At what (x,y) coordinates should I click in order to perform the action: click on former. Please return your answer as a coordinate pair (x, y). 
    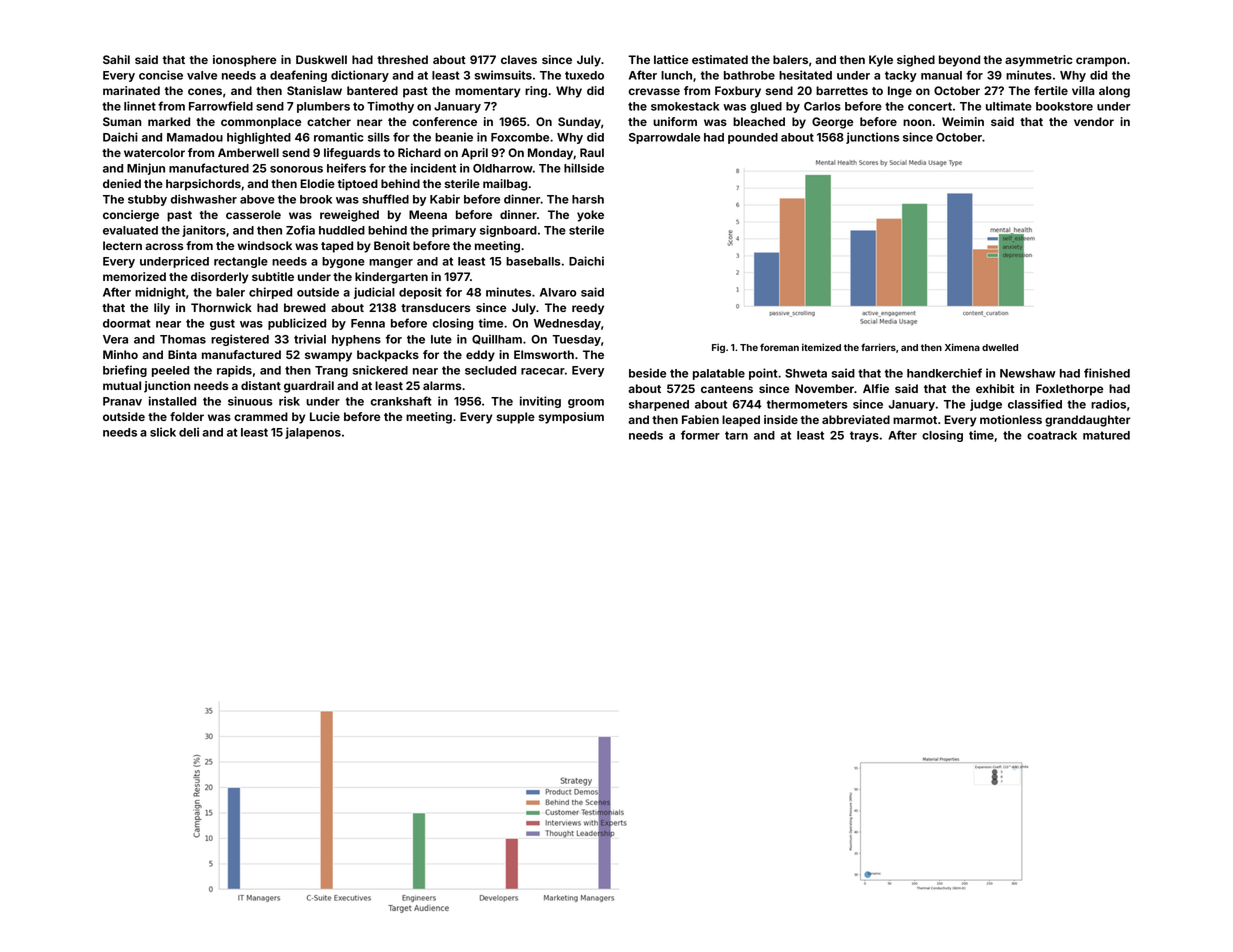
    Looking at the image, I should click on (700, 435).
